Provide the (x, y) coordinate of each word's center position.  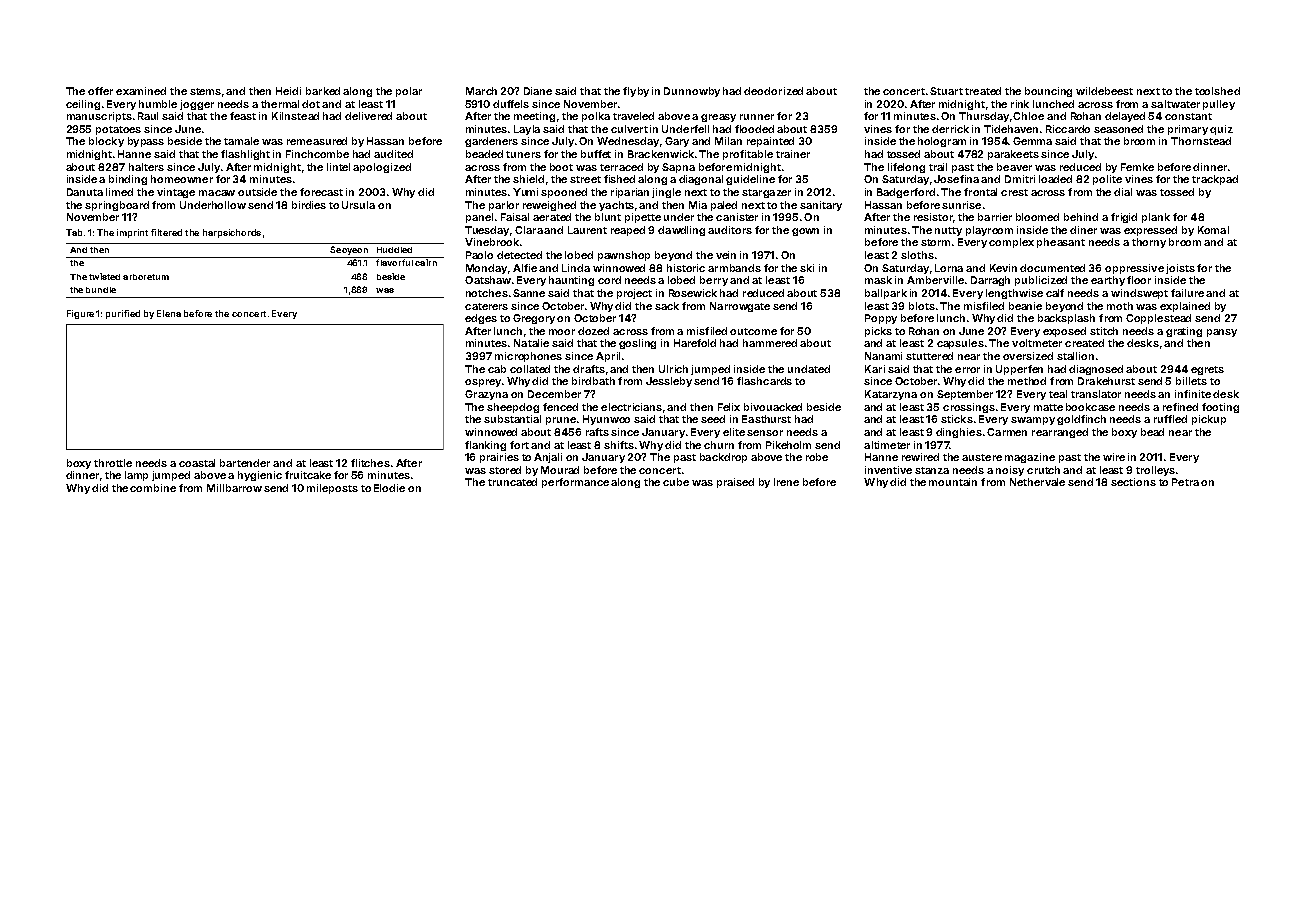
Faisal (515, 217)
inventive (888, 470)
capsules (960, 344)
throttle (113, 463)
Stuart (946, 91)
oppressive (1134, 269)
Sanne (529, 293)
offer (100, 91)
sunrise (961, 205)
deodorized (773, 91)
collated (530, 369)
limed (119, 192)
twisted (104, 276)
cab (497, 369)
